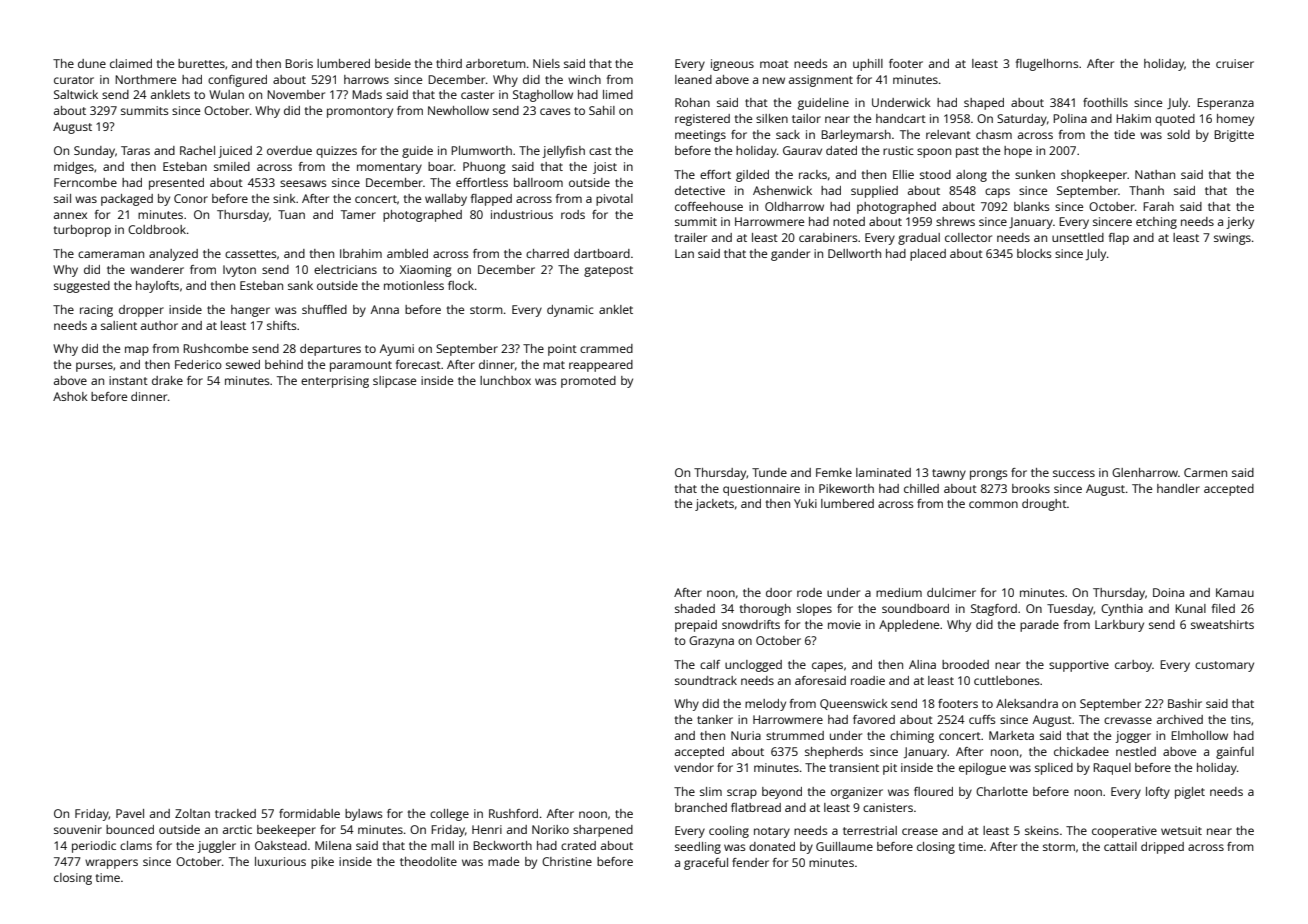 The width and height of the screenshot is (1308, 924). I want to click on shaded, so click(695, 608).
